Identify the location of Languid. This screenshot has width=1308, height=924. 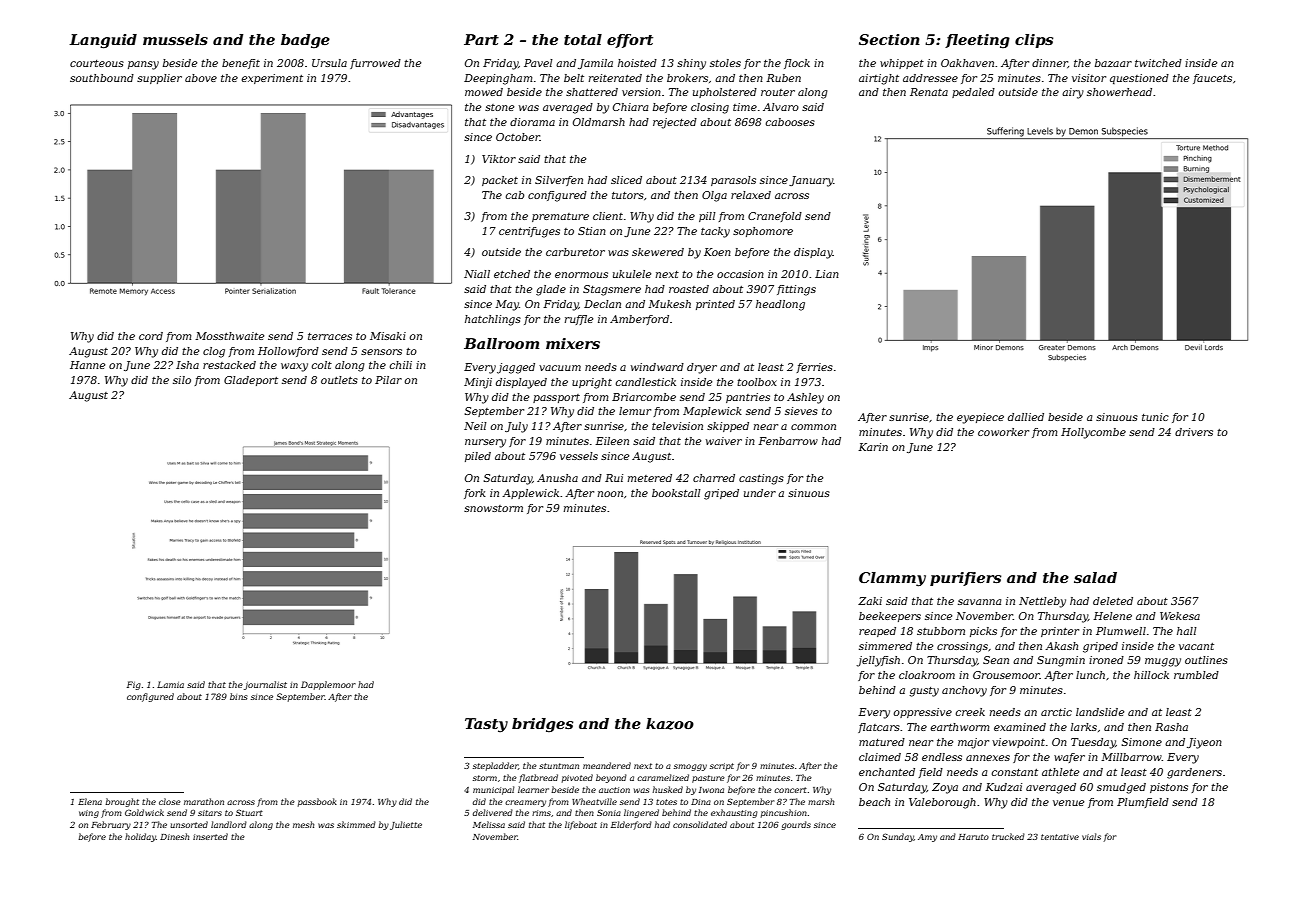
(103, 41).
